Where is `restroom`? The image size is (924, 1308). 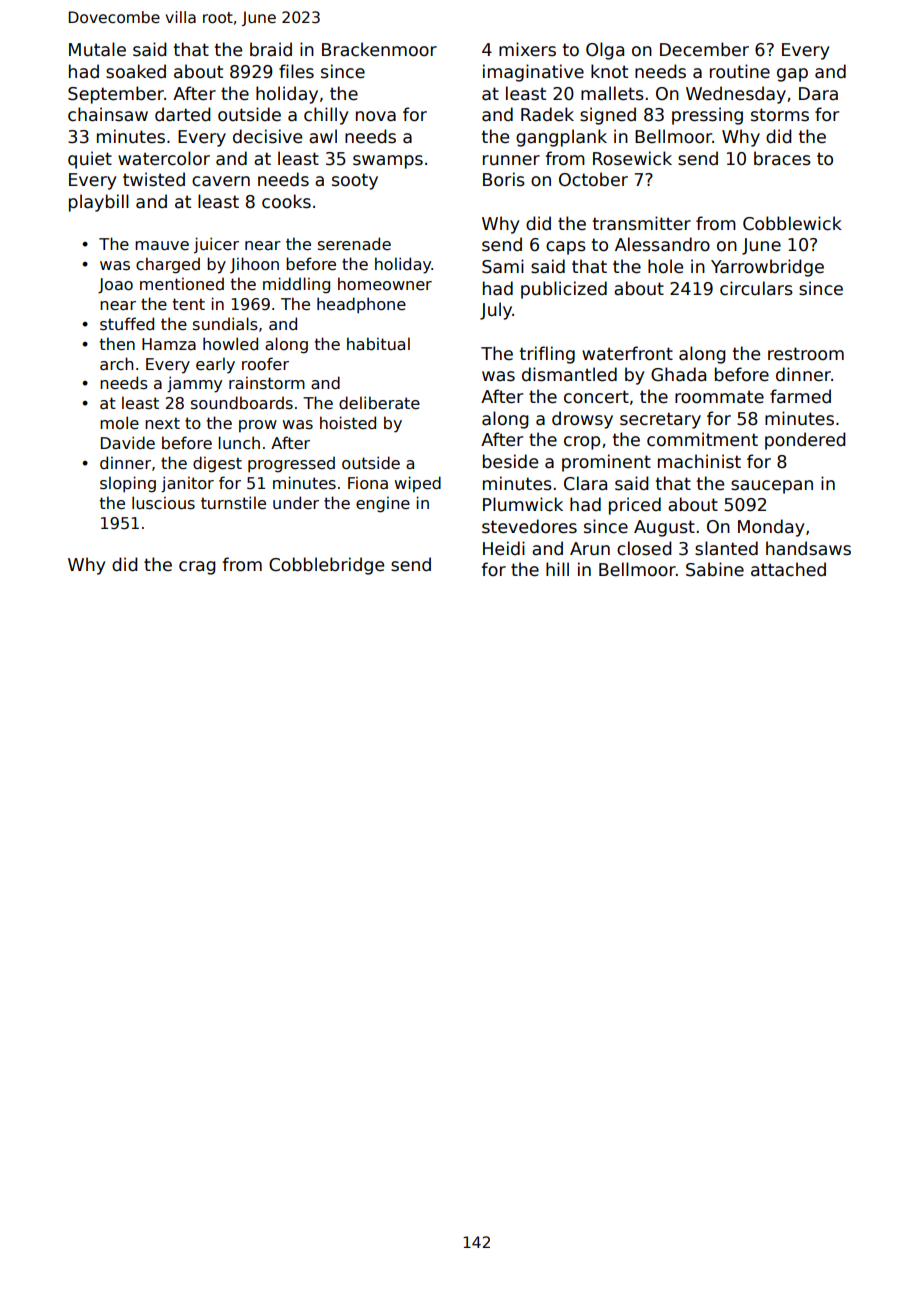 restroom is located at coordinates (806, 354).
